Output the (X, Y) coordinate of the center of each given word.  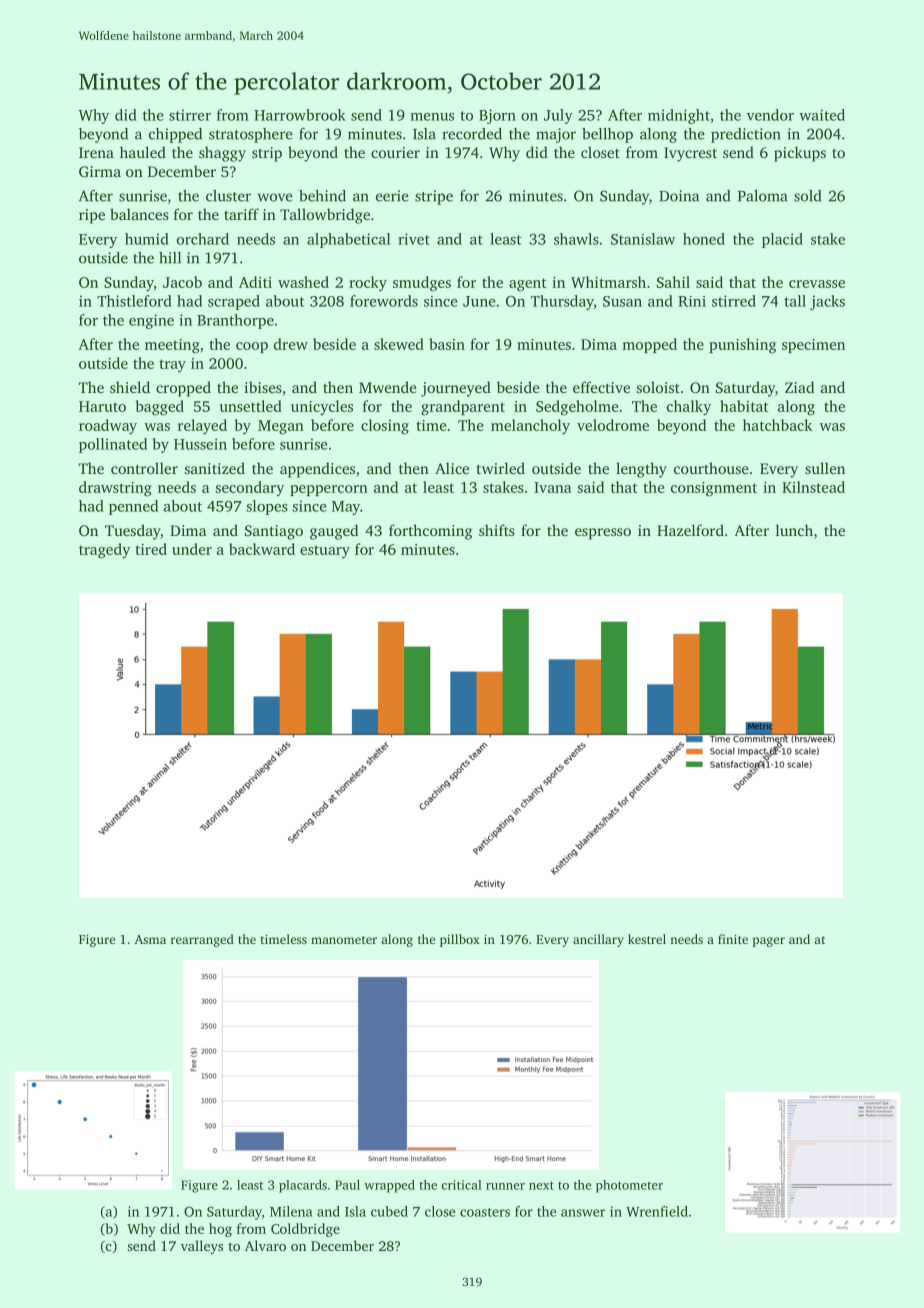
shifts (497, 530)
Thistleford (134, 301)
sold (807, 196)
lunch (794, 530)
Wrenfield (657, 1211)
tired (151, 549)
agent (527, 285)
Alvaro (265, 1245)
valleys (202, 1247)
